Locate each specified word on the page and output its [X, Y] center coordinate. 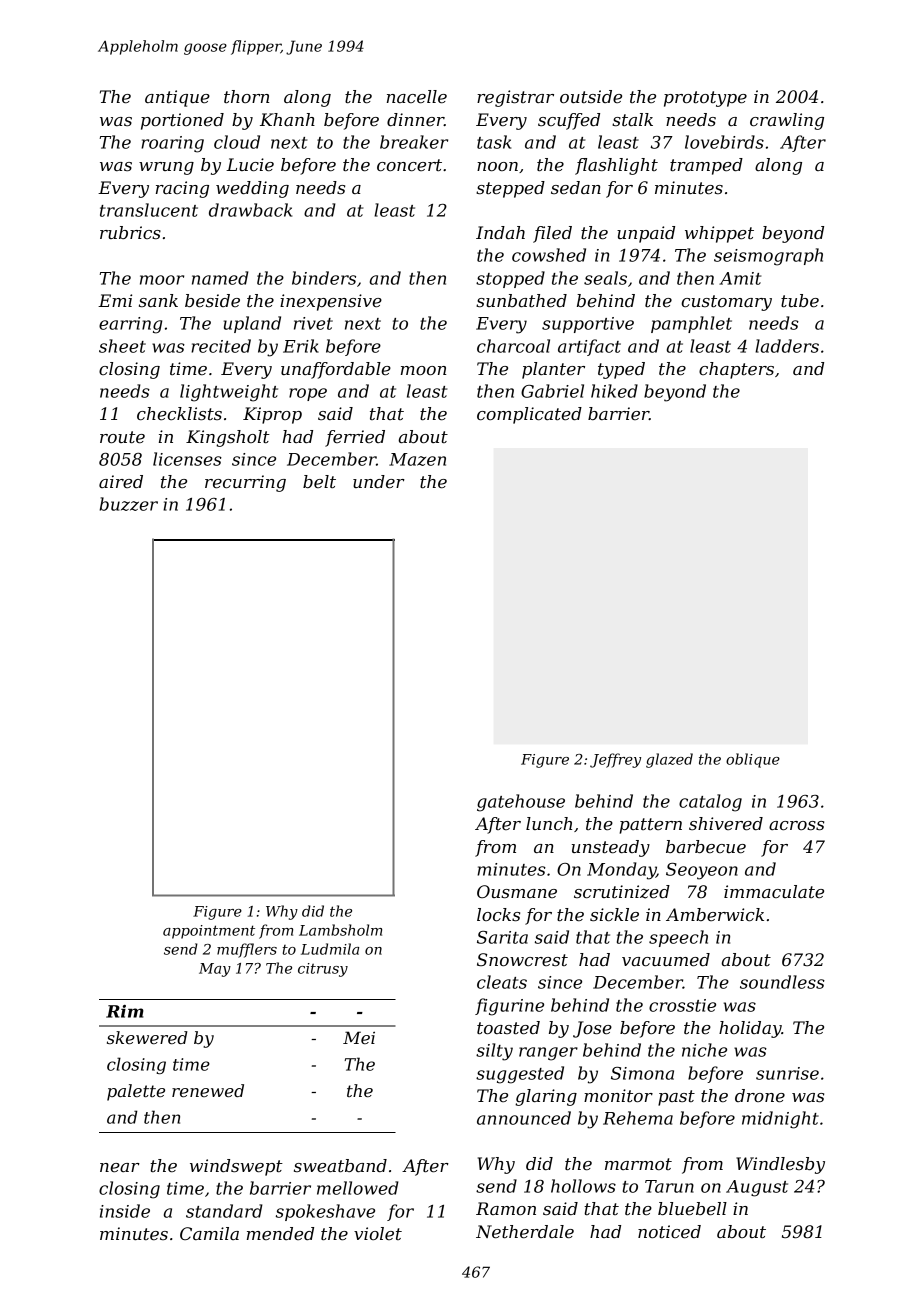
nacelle [417, 97]
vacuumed [666, 959]
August [757, 1188]
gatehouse [521, 803]
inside [125, 1211]
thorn [246, 96]
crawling [787, 121]
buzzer [128, 504]
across [796, 825]
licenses [187, 459]
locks [498, 914]
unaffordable [336, 370]
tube [800, 301]
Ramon [506, 1208]
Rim [125, 1011]
